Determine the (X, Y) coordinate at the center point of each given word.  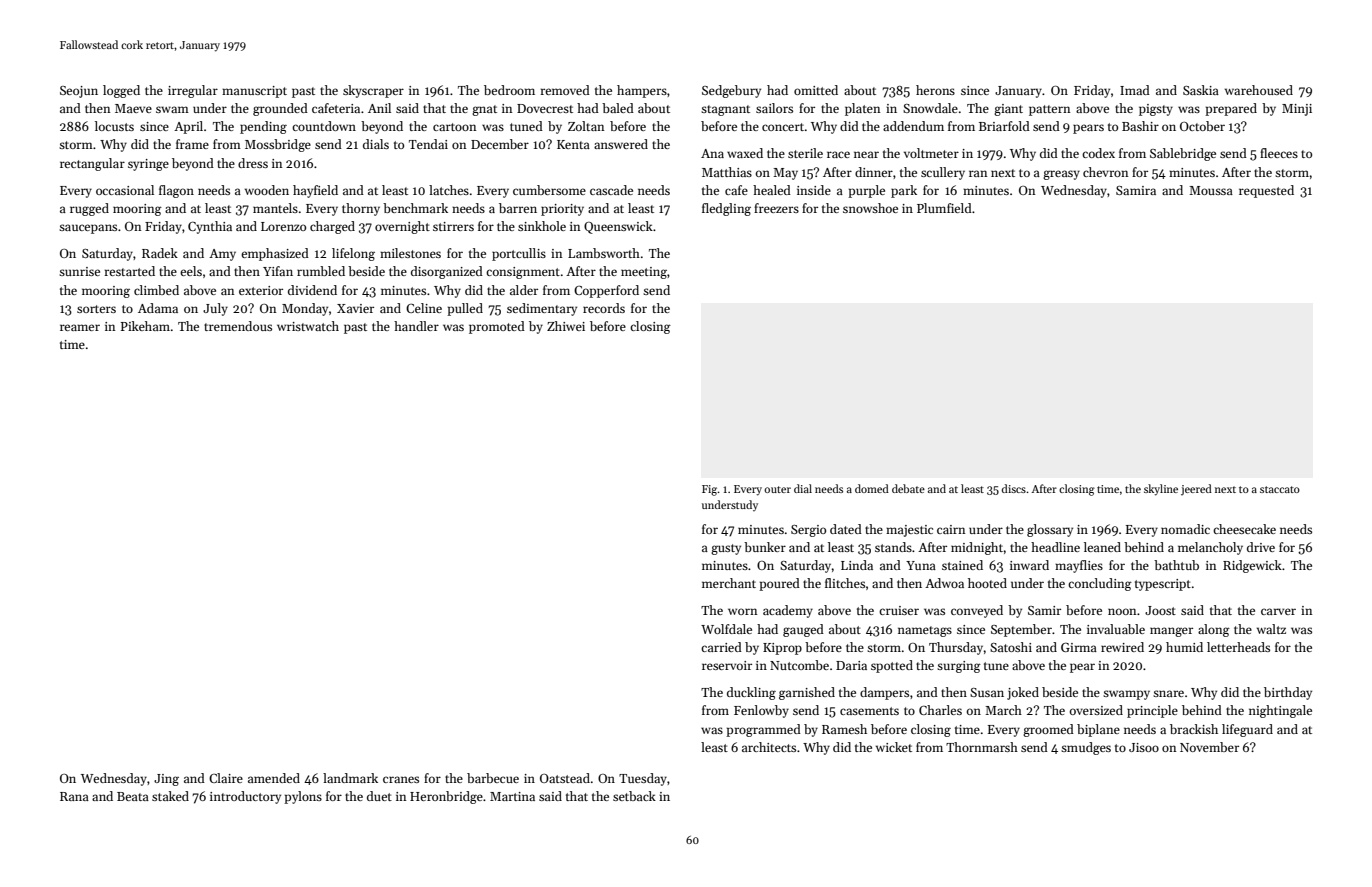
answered (621, 144)
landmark (350, 778)
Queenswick (618, 227)
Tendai (428, 144)
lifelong (353, 254)
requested (1266, 191)
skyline (1161, 490)
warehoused (1259, 90)
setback (634, 796)
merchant (729, 583)
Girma (1079, 647)
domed (872, 488)
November (1209, 747)
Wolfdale (726, 629)
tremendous (238, 326)
